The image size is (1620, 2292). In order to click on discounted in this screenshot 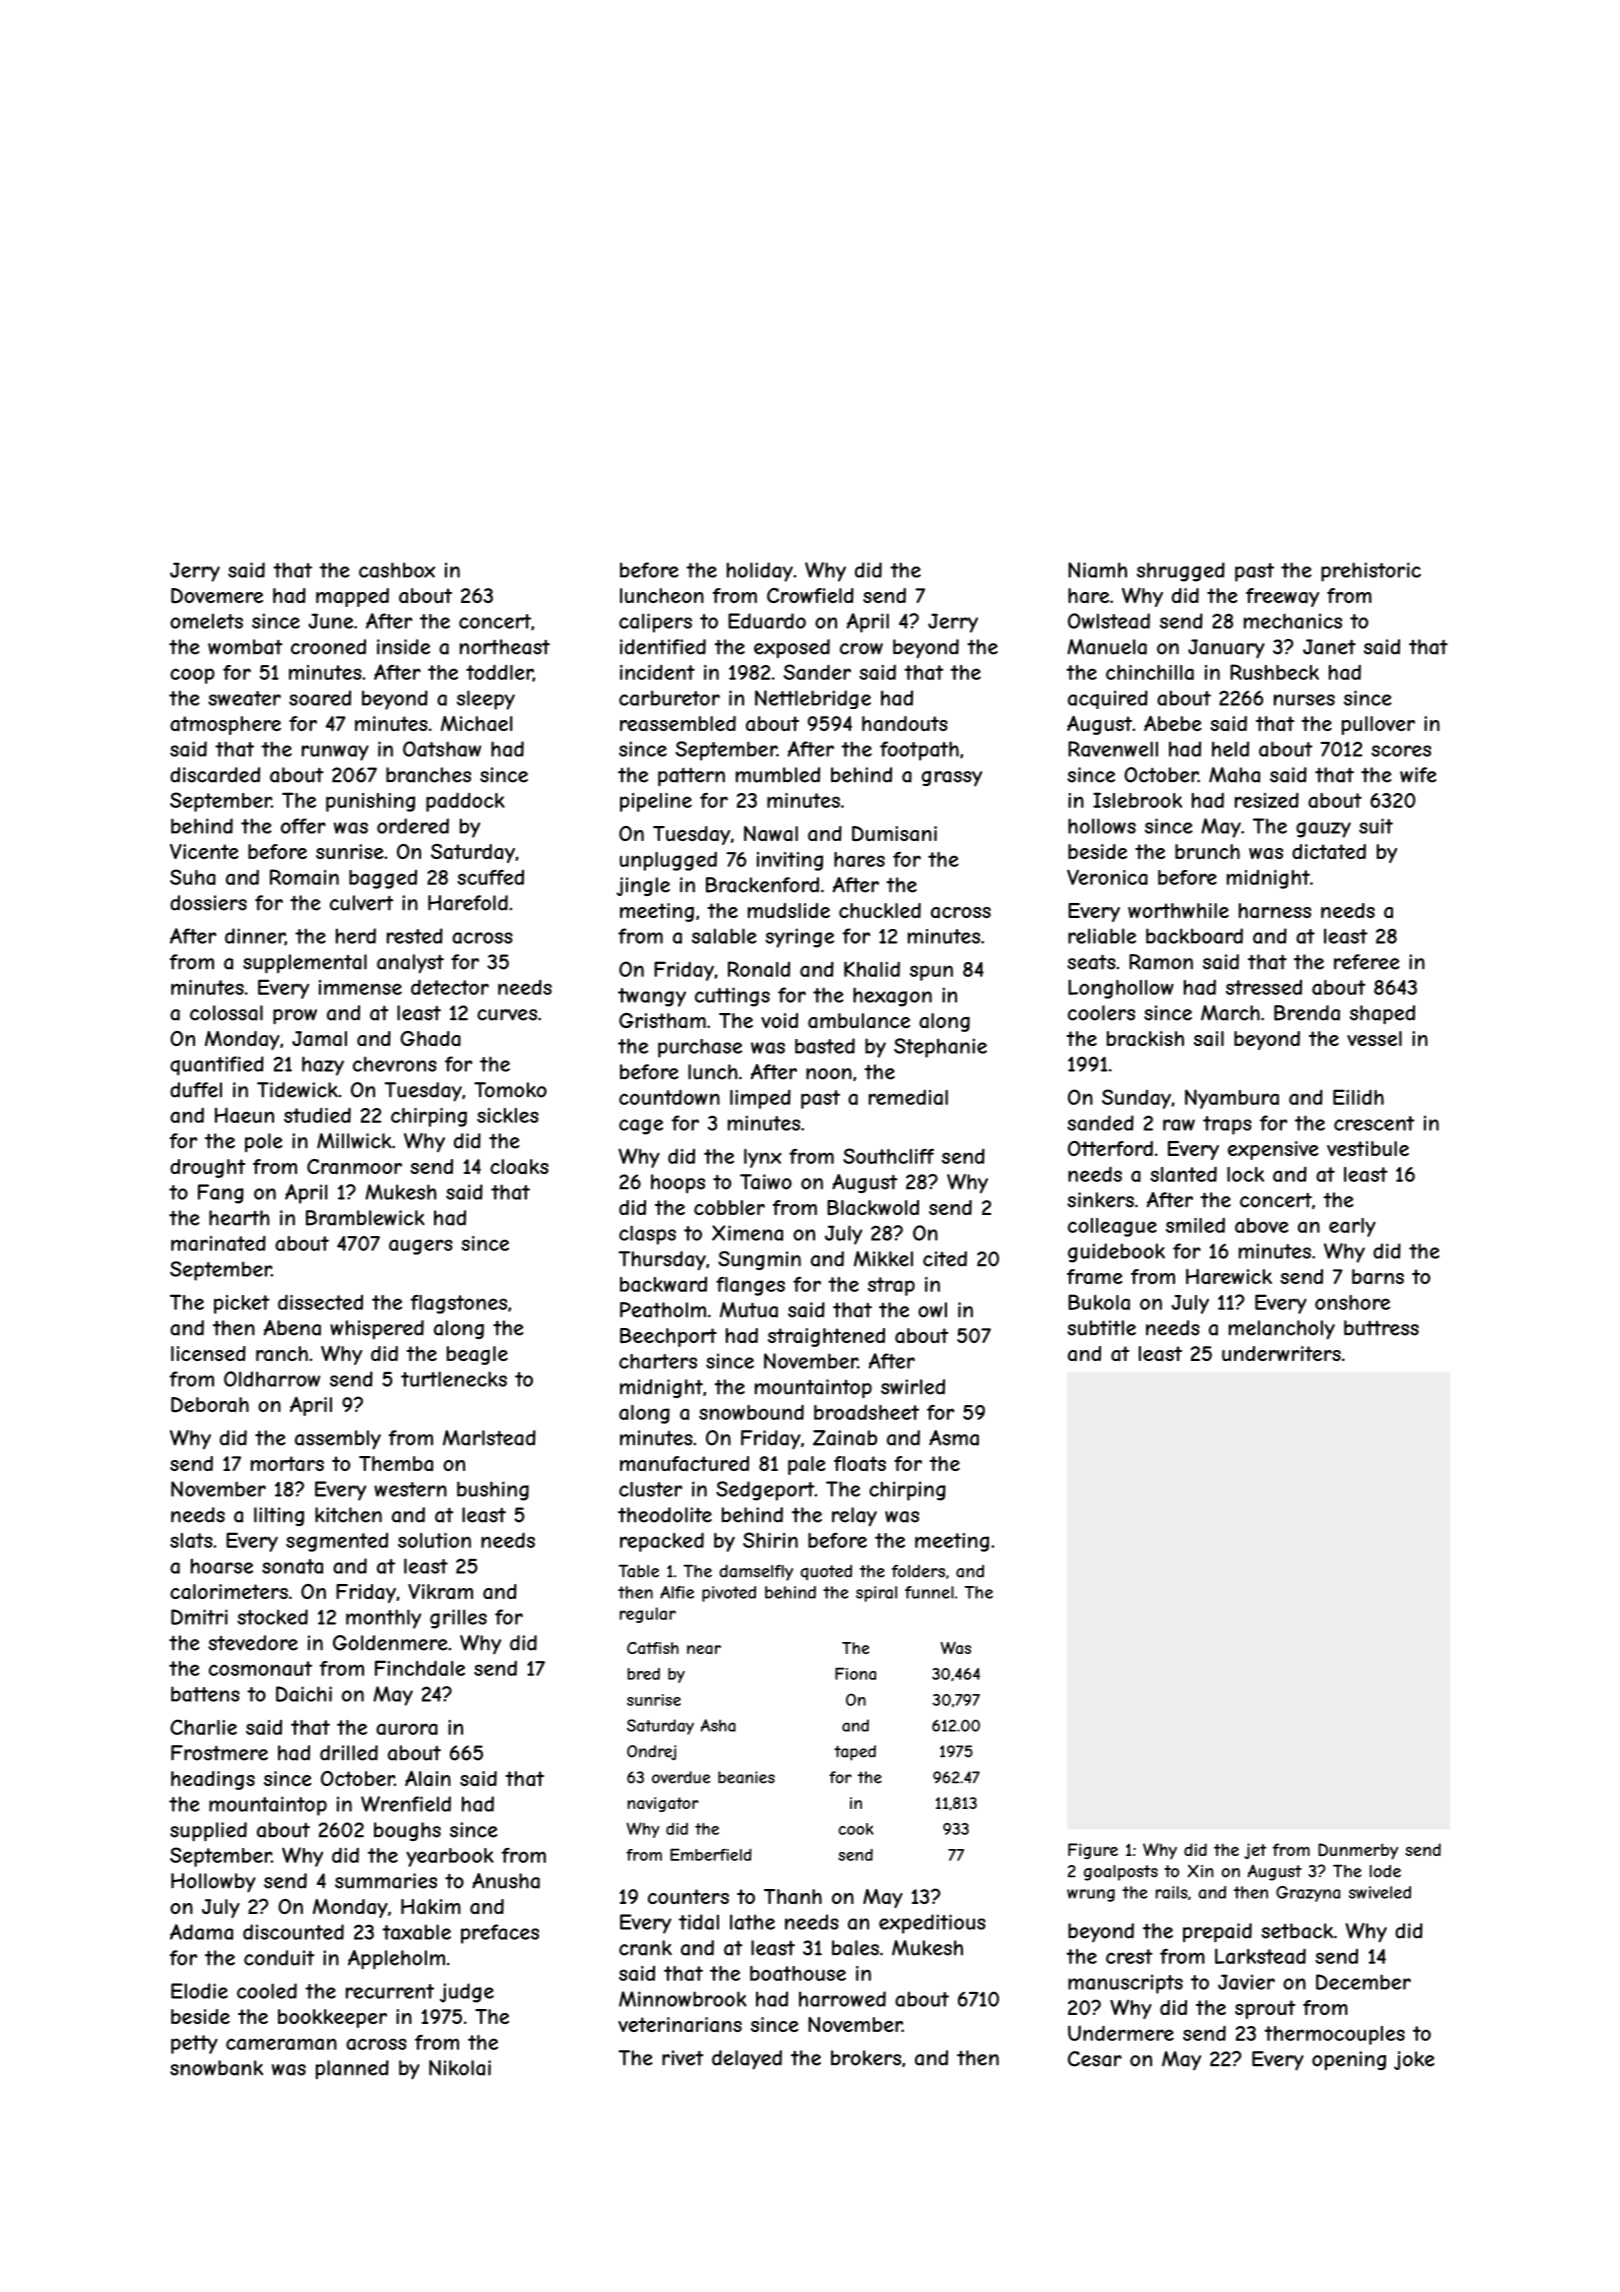, I will do `click(293, 1932)`.
